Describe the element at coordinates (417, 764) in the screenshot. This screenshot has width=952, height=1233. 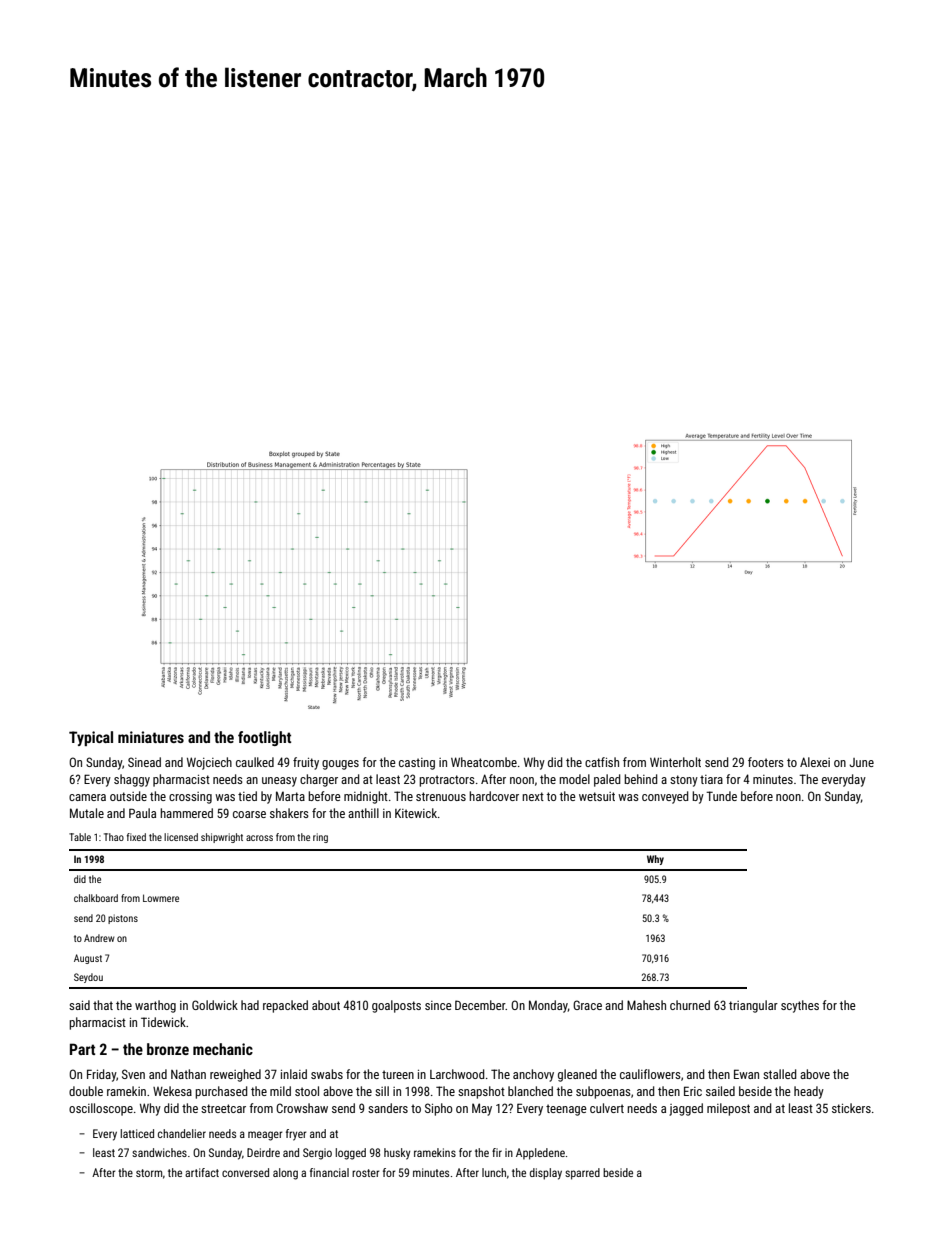
I see `casting` at that location.
